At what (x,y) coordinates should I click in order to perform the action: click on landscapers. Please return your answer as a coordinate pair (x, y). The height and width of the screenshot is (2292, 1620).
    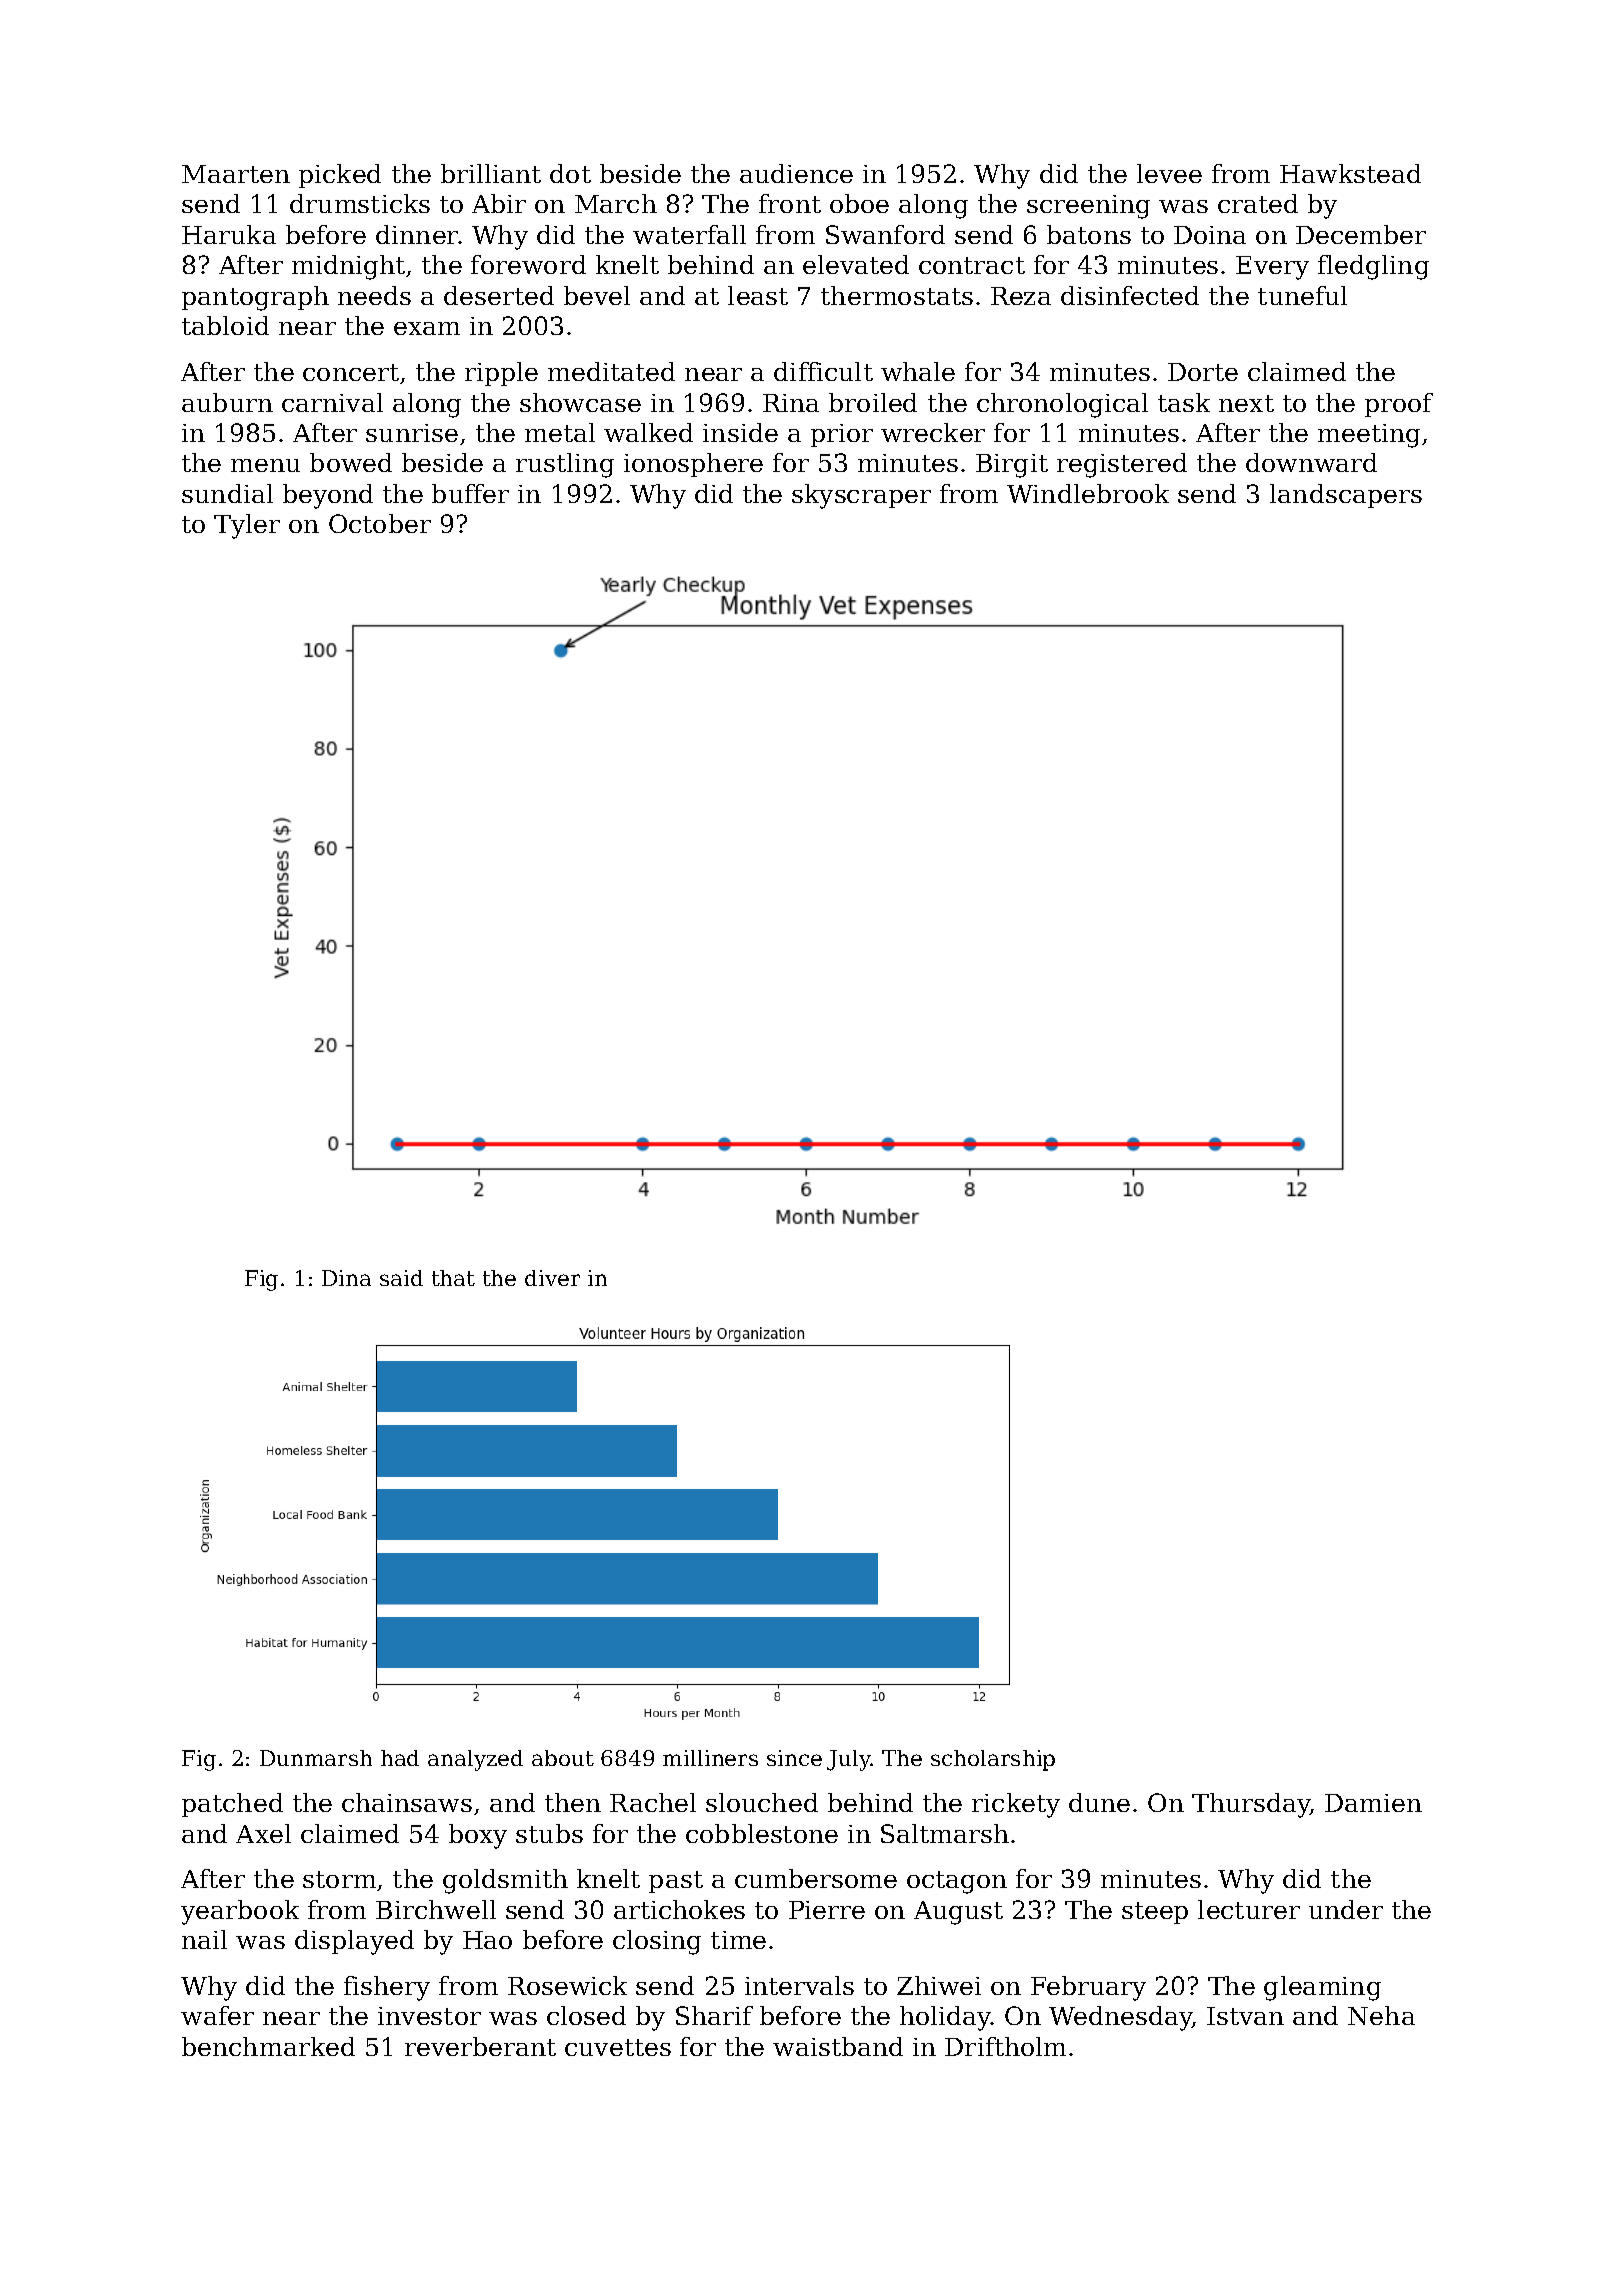
    Looking at the image, I should click on (1346, 496).
